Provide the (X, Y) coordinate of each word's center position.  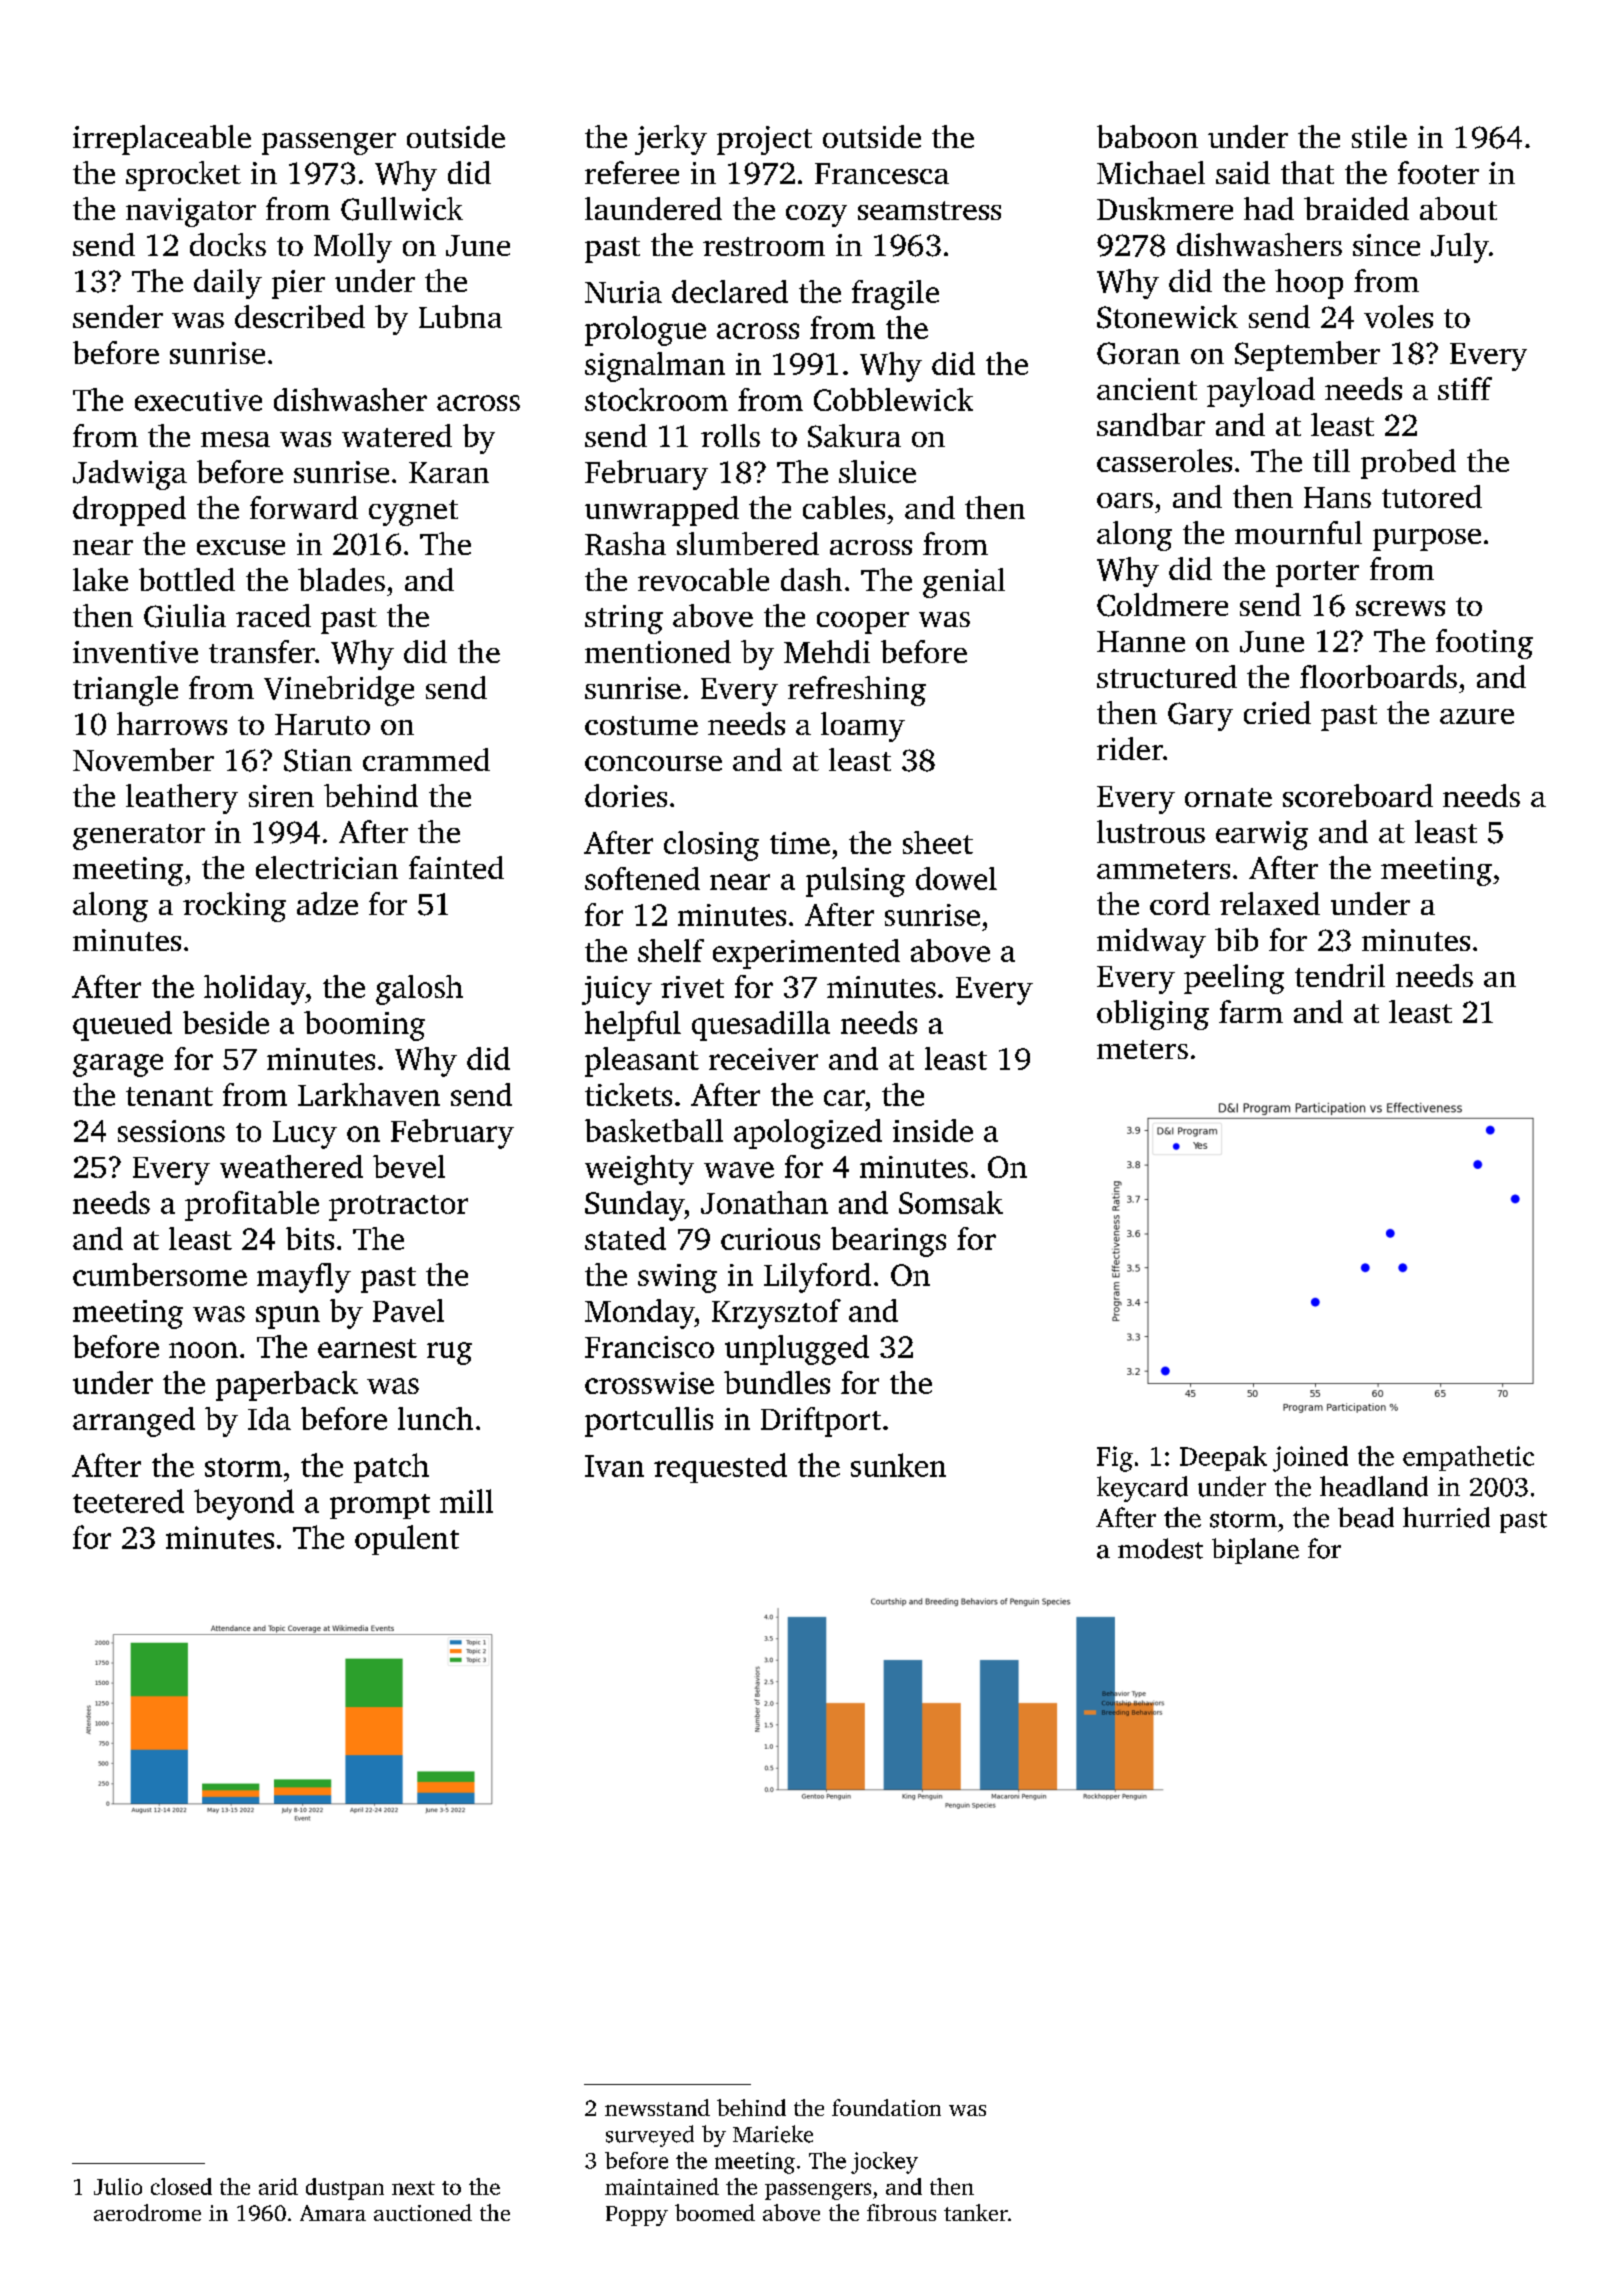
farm (1251, 1011)
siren (281, 796)
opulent (407, 1540)
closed (181, 2186)
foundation (886, 2107)
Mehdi (827, 651)
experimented (806, 954)
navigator (191, 212)
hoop (1309, 284)
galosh (419, 990)
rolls (730, 435)
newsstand (657, 2107)
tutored (1432, 496)
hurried (1446, 1517)
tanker (976, 2212)
